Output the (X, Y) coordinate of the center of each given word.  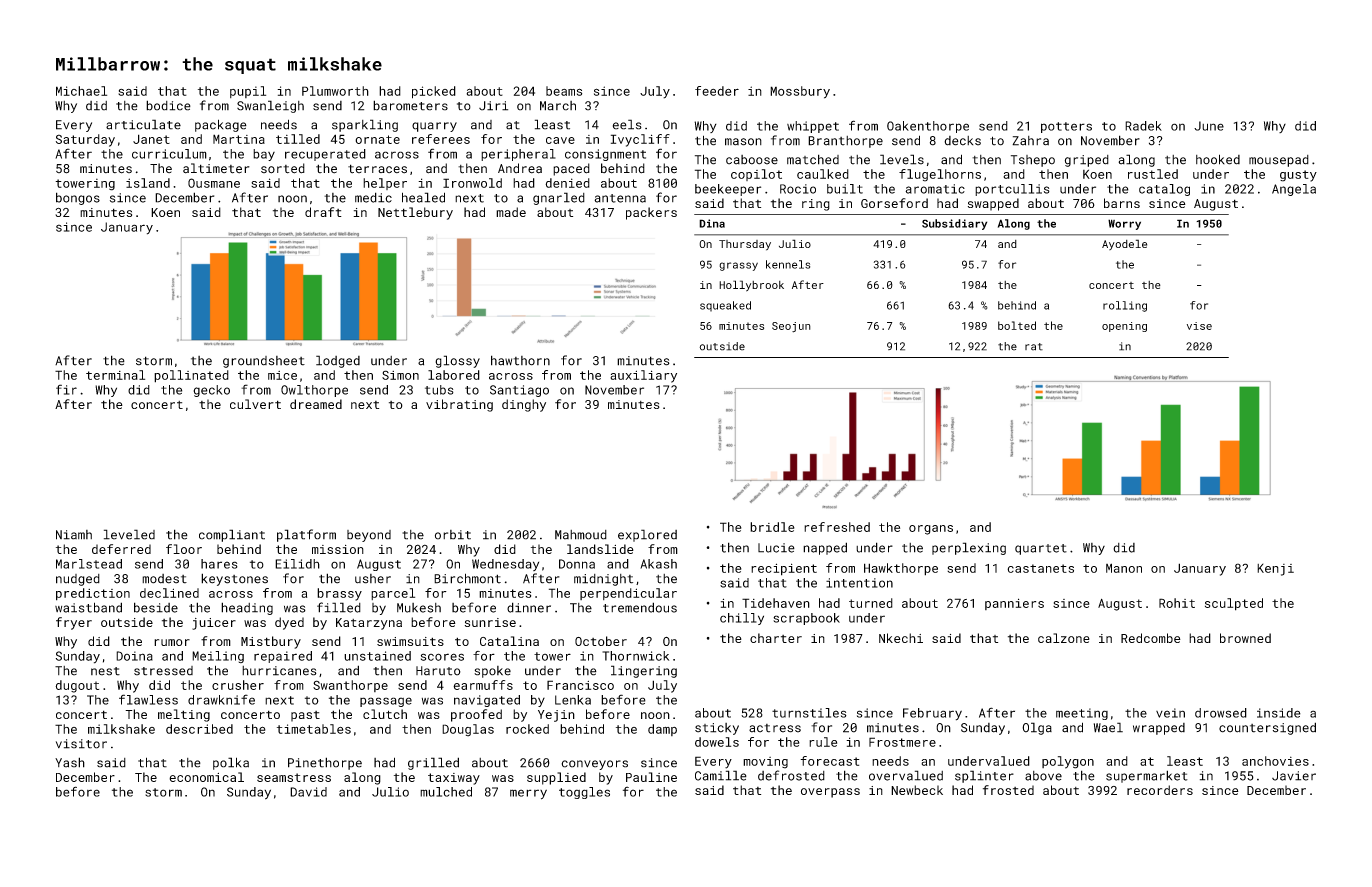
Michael (81, 91)
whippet (813, 127)
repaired (283, 657)
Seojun (791, 327)
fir (66, 389)
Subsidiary (954, 224)
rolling (1125, 306)
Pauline (651, 777)
